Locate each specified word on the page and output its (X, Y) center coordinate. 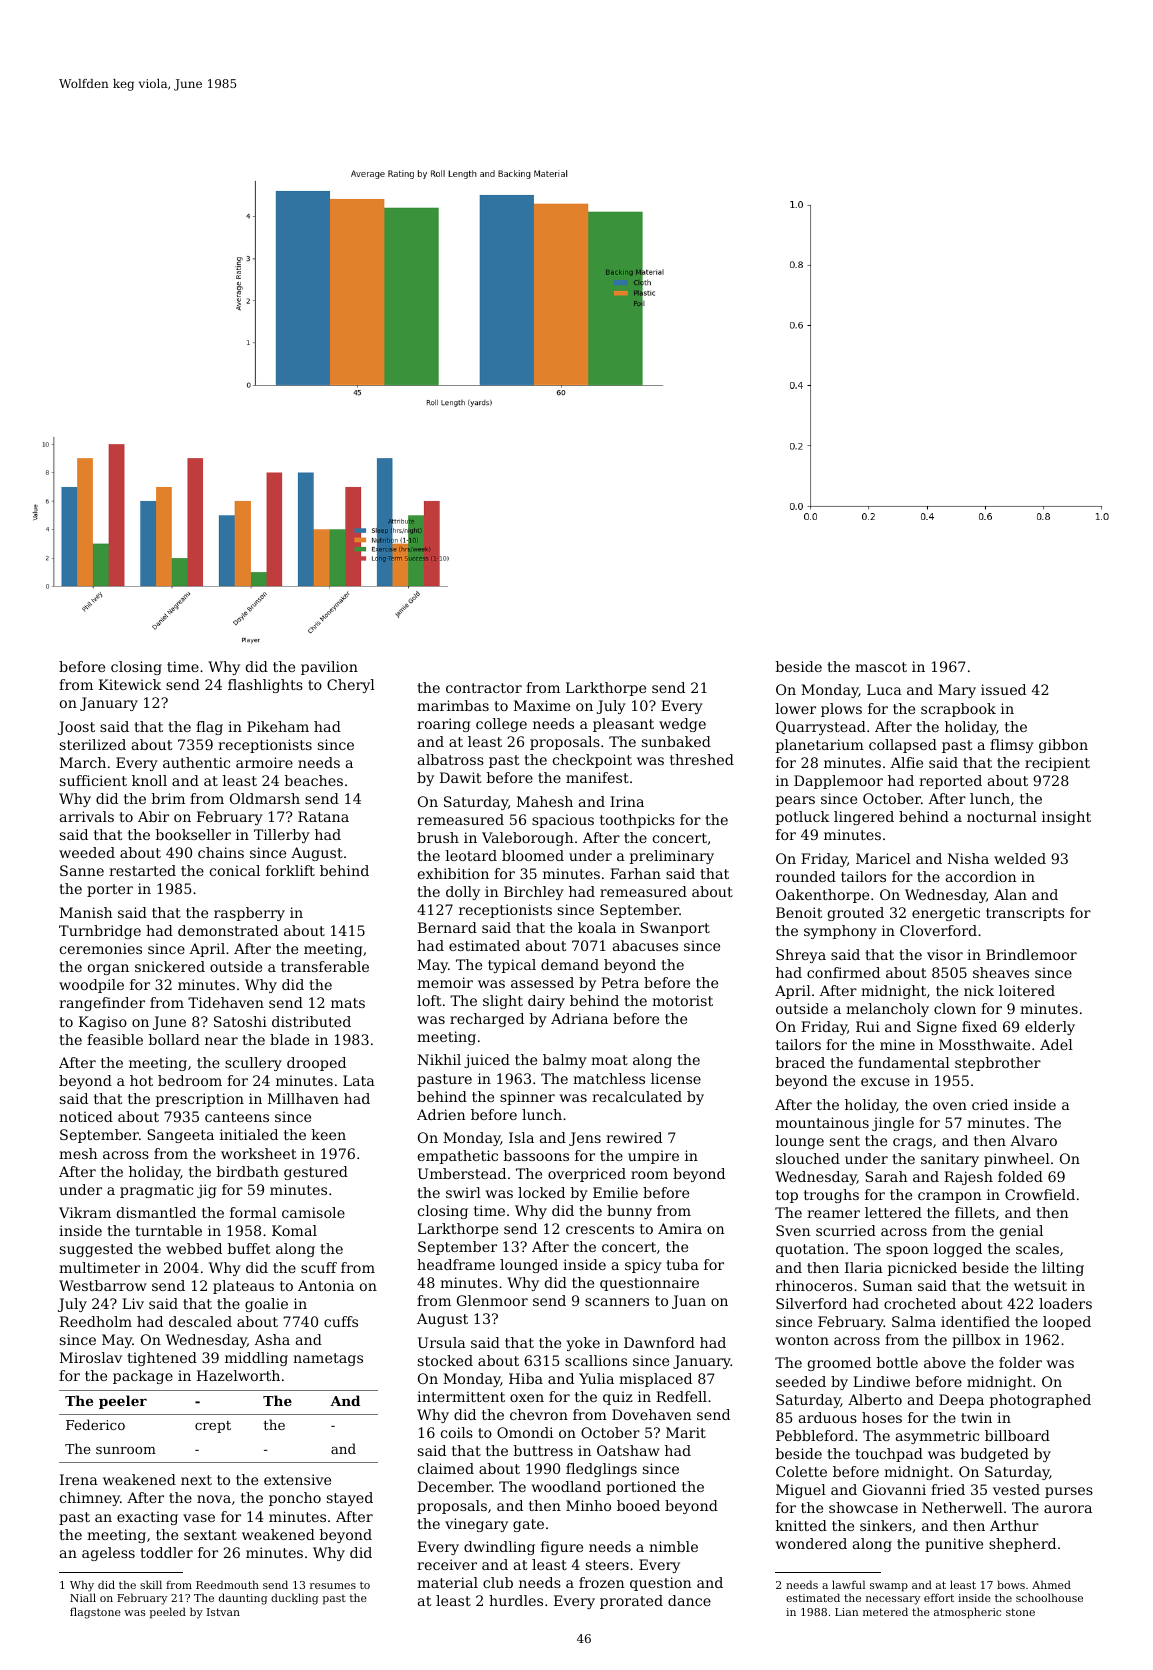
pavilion (329, 668)
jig (206, 1191)
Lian (847, 1612)
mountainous (822, 1122)
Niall (83, 1597)
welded (1020, 858)
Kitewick (130, 684)
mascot (881, 667)
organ (108, 969)
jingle (893, 1124)
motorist (682, 1000)
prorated (631, 1602)
